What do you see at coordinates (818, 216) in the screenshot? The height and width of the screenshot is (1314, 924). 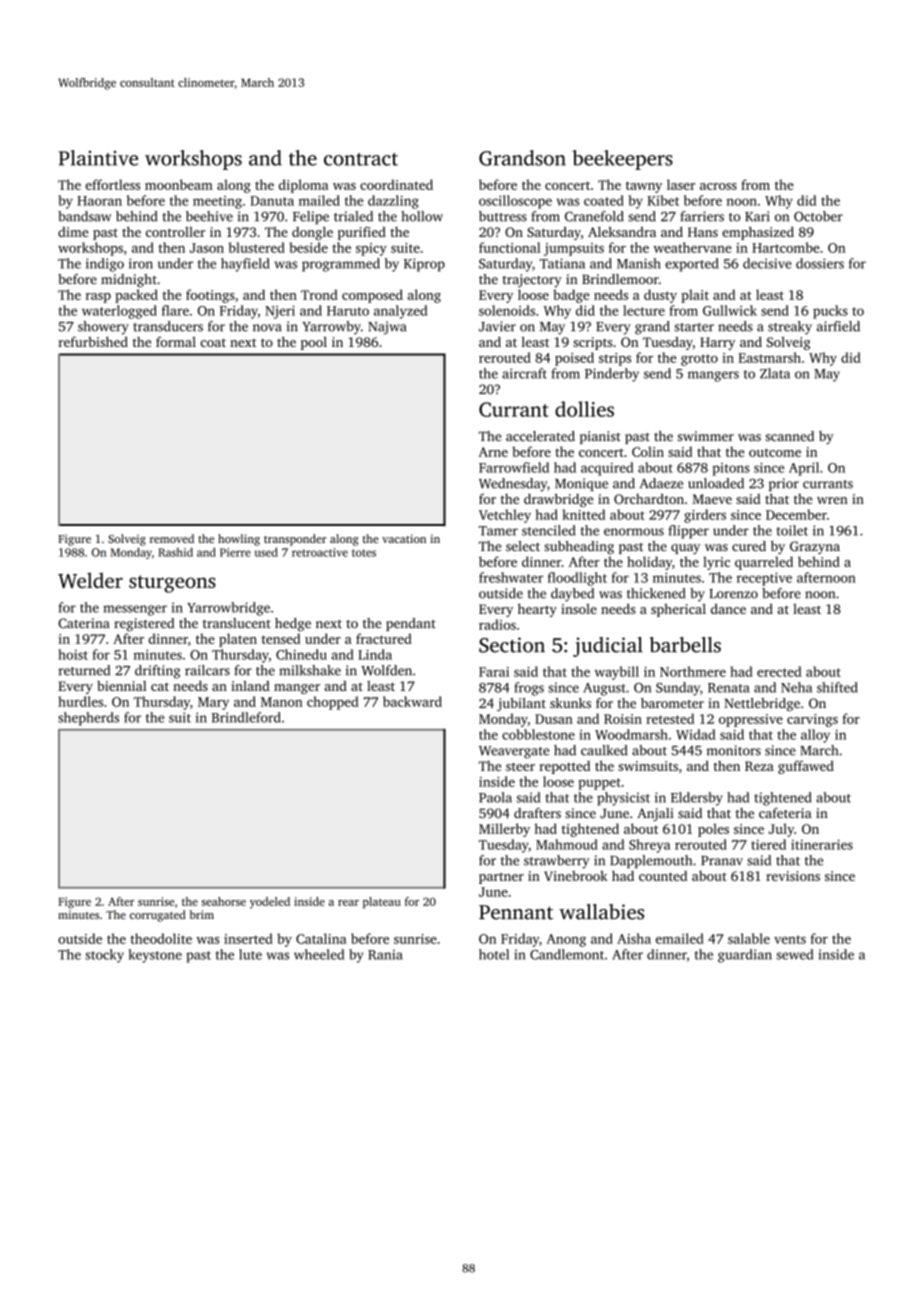 I see `October` at bounding box center [818, 216].
